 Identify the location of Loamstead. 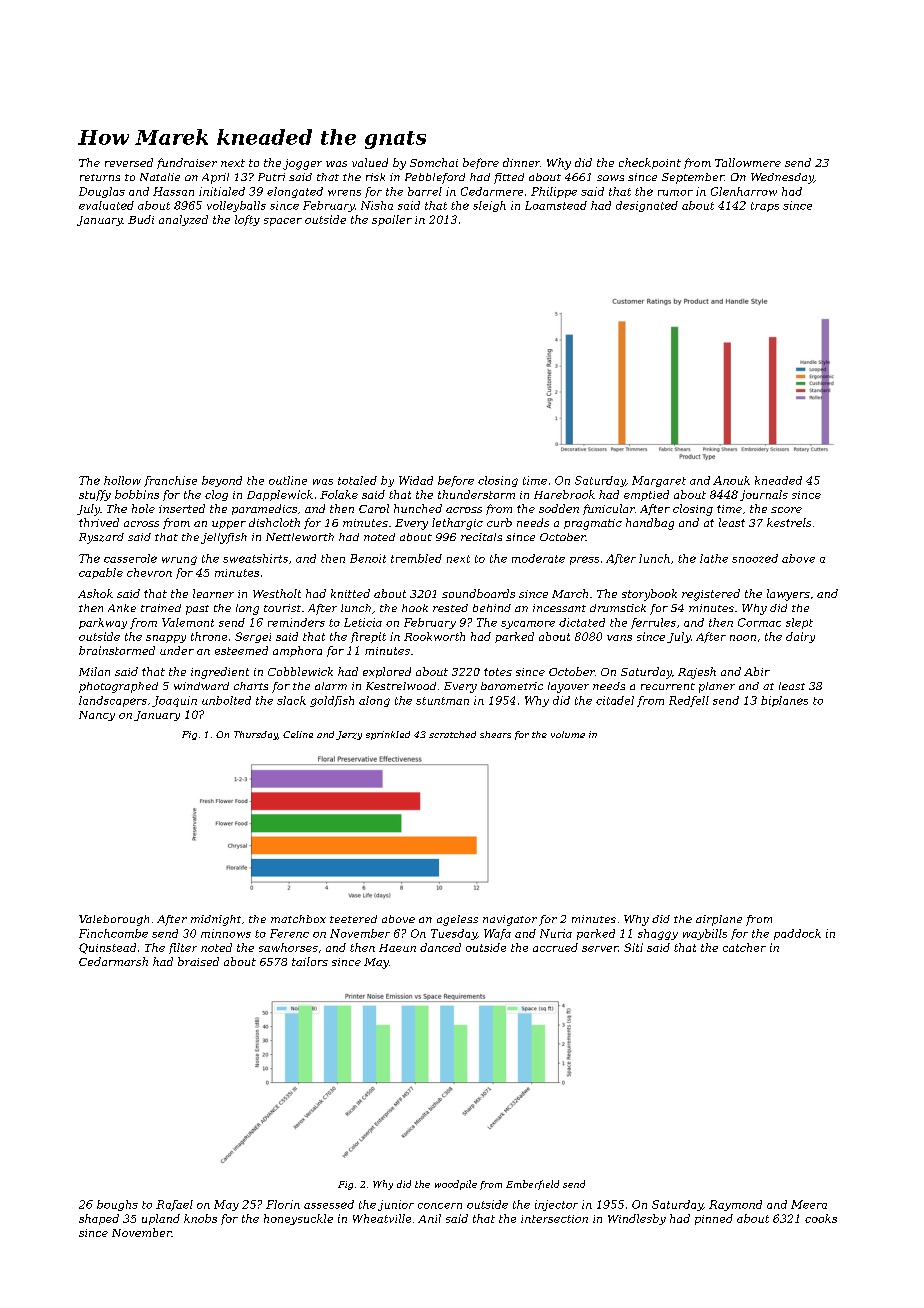
(556, 205).
